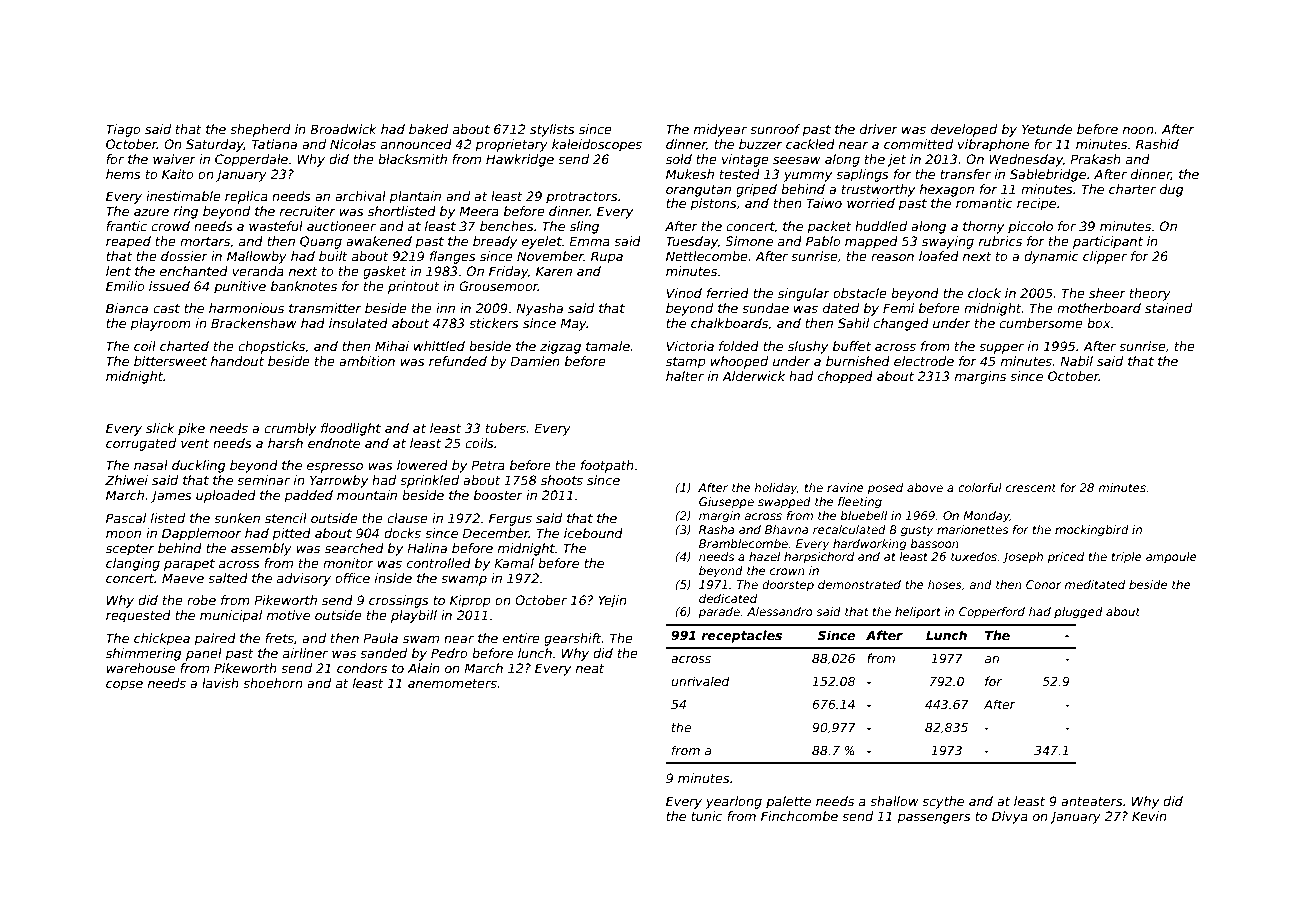 The height and width of the document is (924, 1308). I want to click on banknotes, so click(304, 286).
